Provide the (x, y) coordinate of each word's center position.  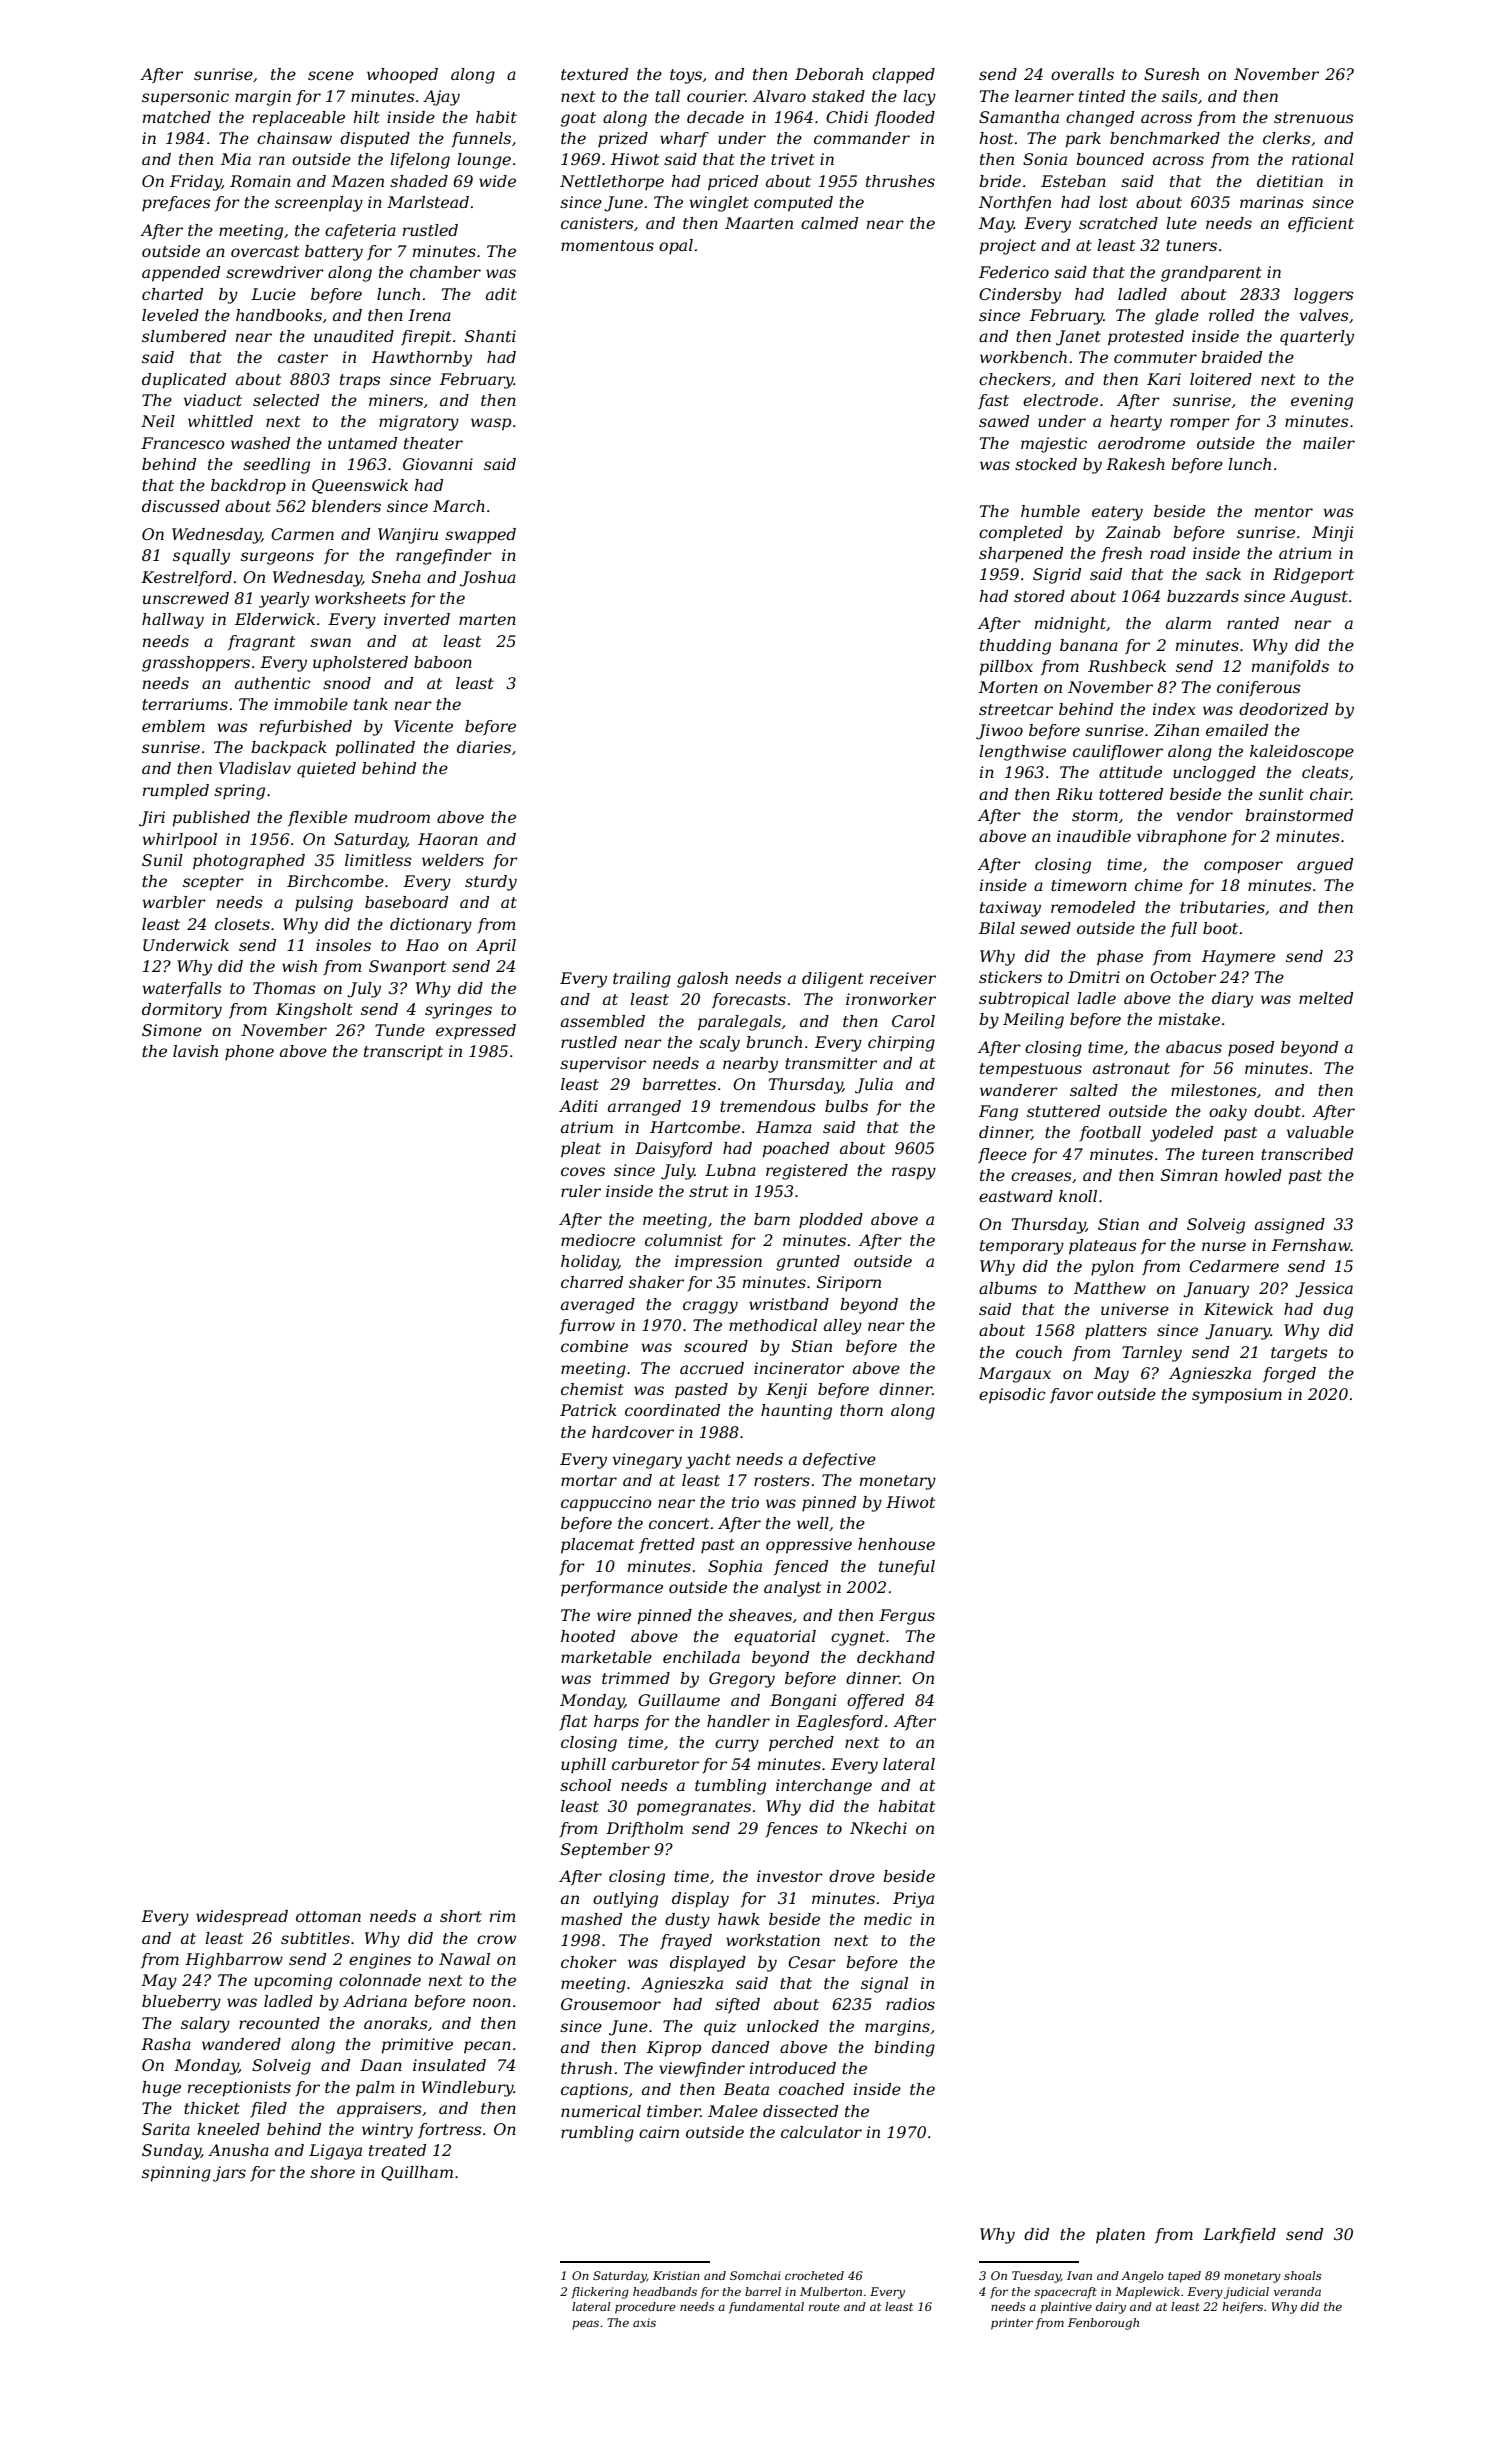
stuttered (1063, 1111)
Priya (913, 1900)
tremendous (768, 1106)
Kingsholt (314, 1011)
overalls (1082, 74)
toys (686, 76)
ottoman (328, 1916)
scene (331, 75)
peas (585, 2325)
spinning (176, 2174)
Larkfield (1239, 2235)
